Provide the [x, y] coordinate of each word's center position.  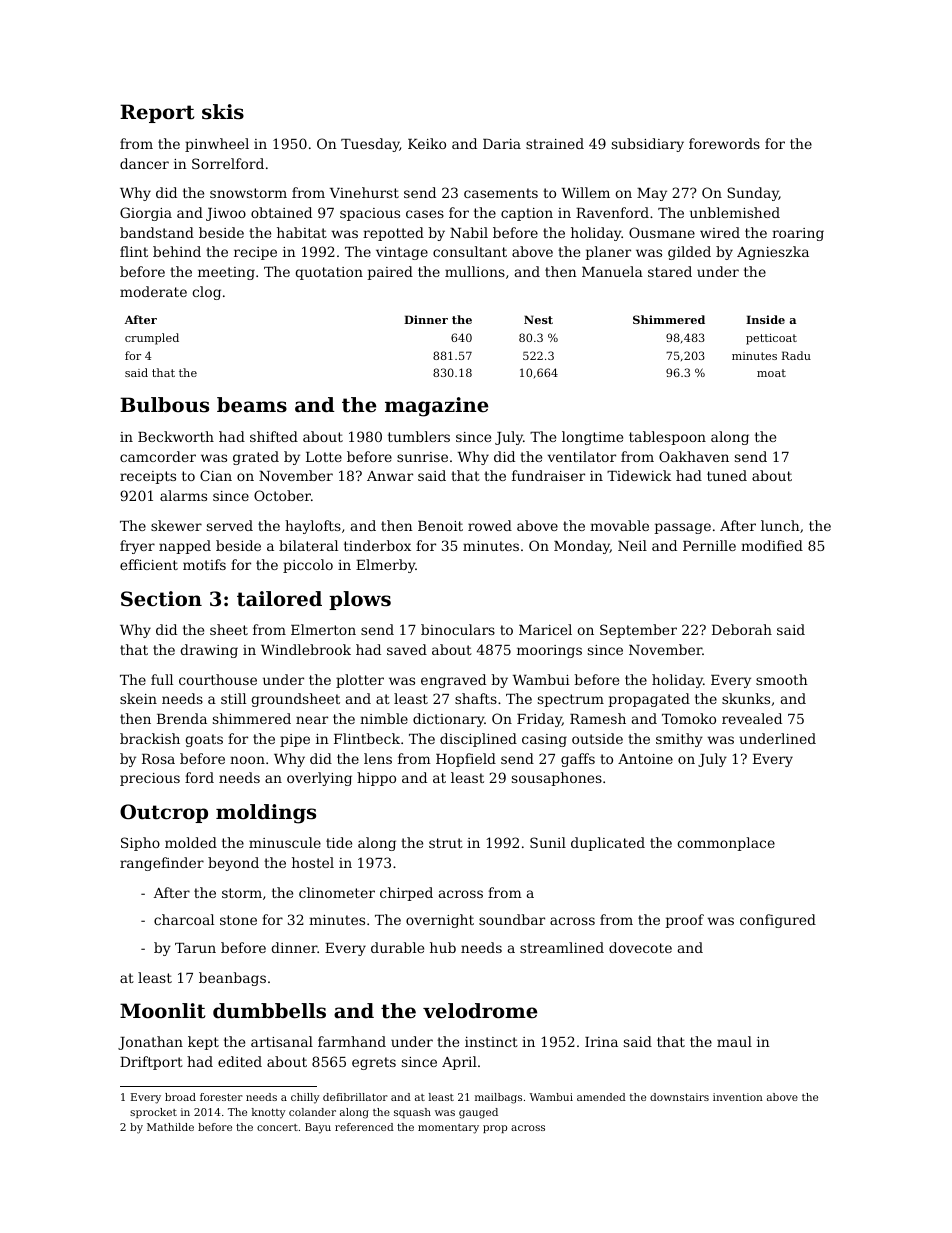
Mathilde [170, 1127]
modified [772, 545]
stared [670, 271]
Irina [601, 1042]
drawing [209, 651]
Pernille [709, 545]
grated [256, 458]
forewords [724, 143]
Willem [586, 192]
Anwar [390, 476]
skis [223, 112]
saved [407, 649]
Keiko [427, 143]
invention [738, 1097]
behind [177, 251]
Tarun [195, 948]
